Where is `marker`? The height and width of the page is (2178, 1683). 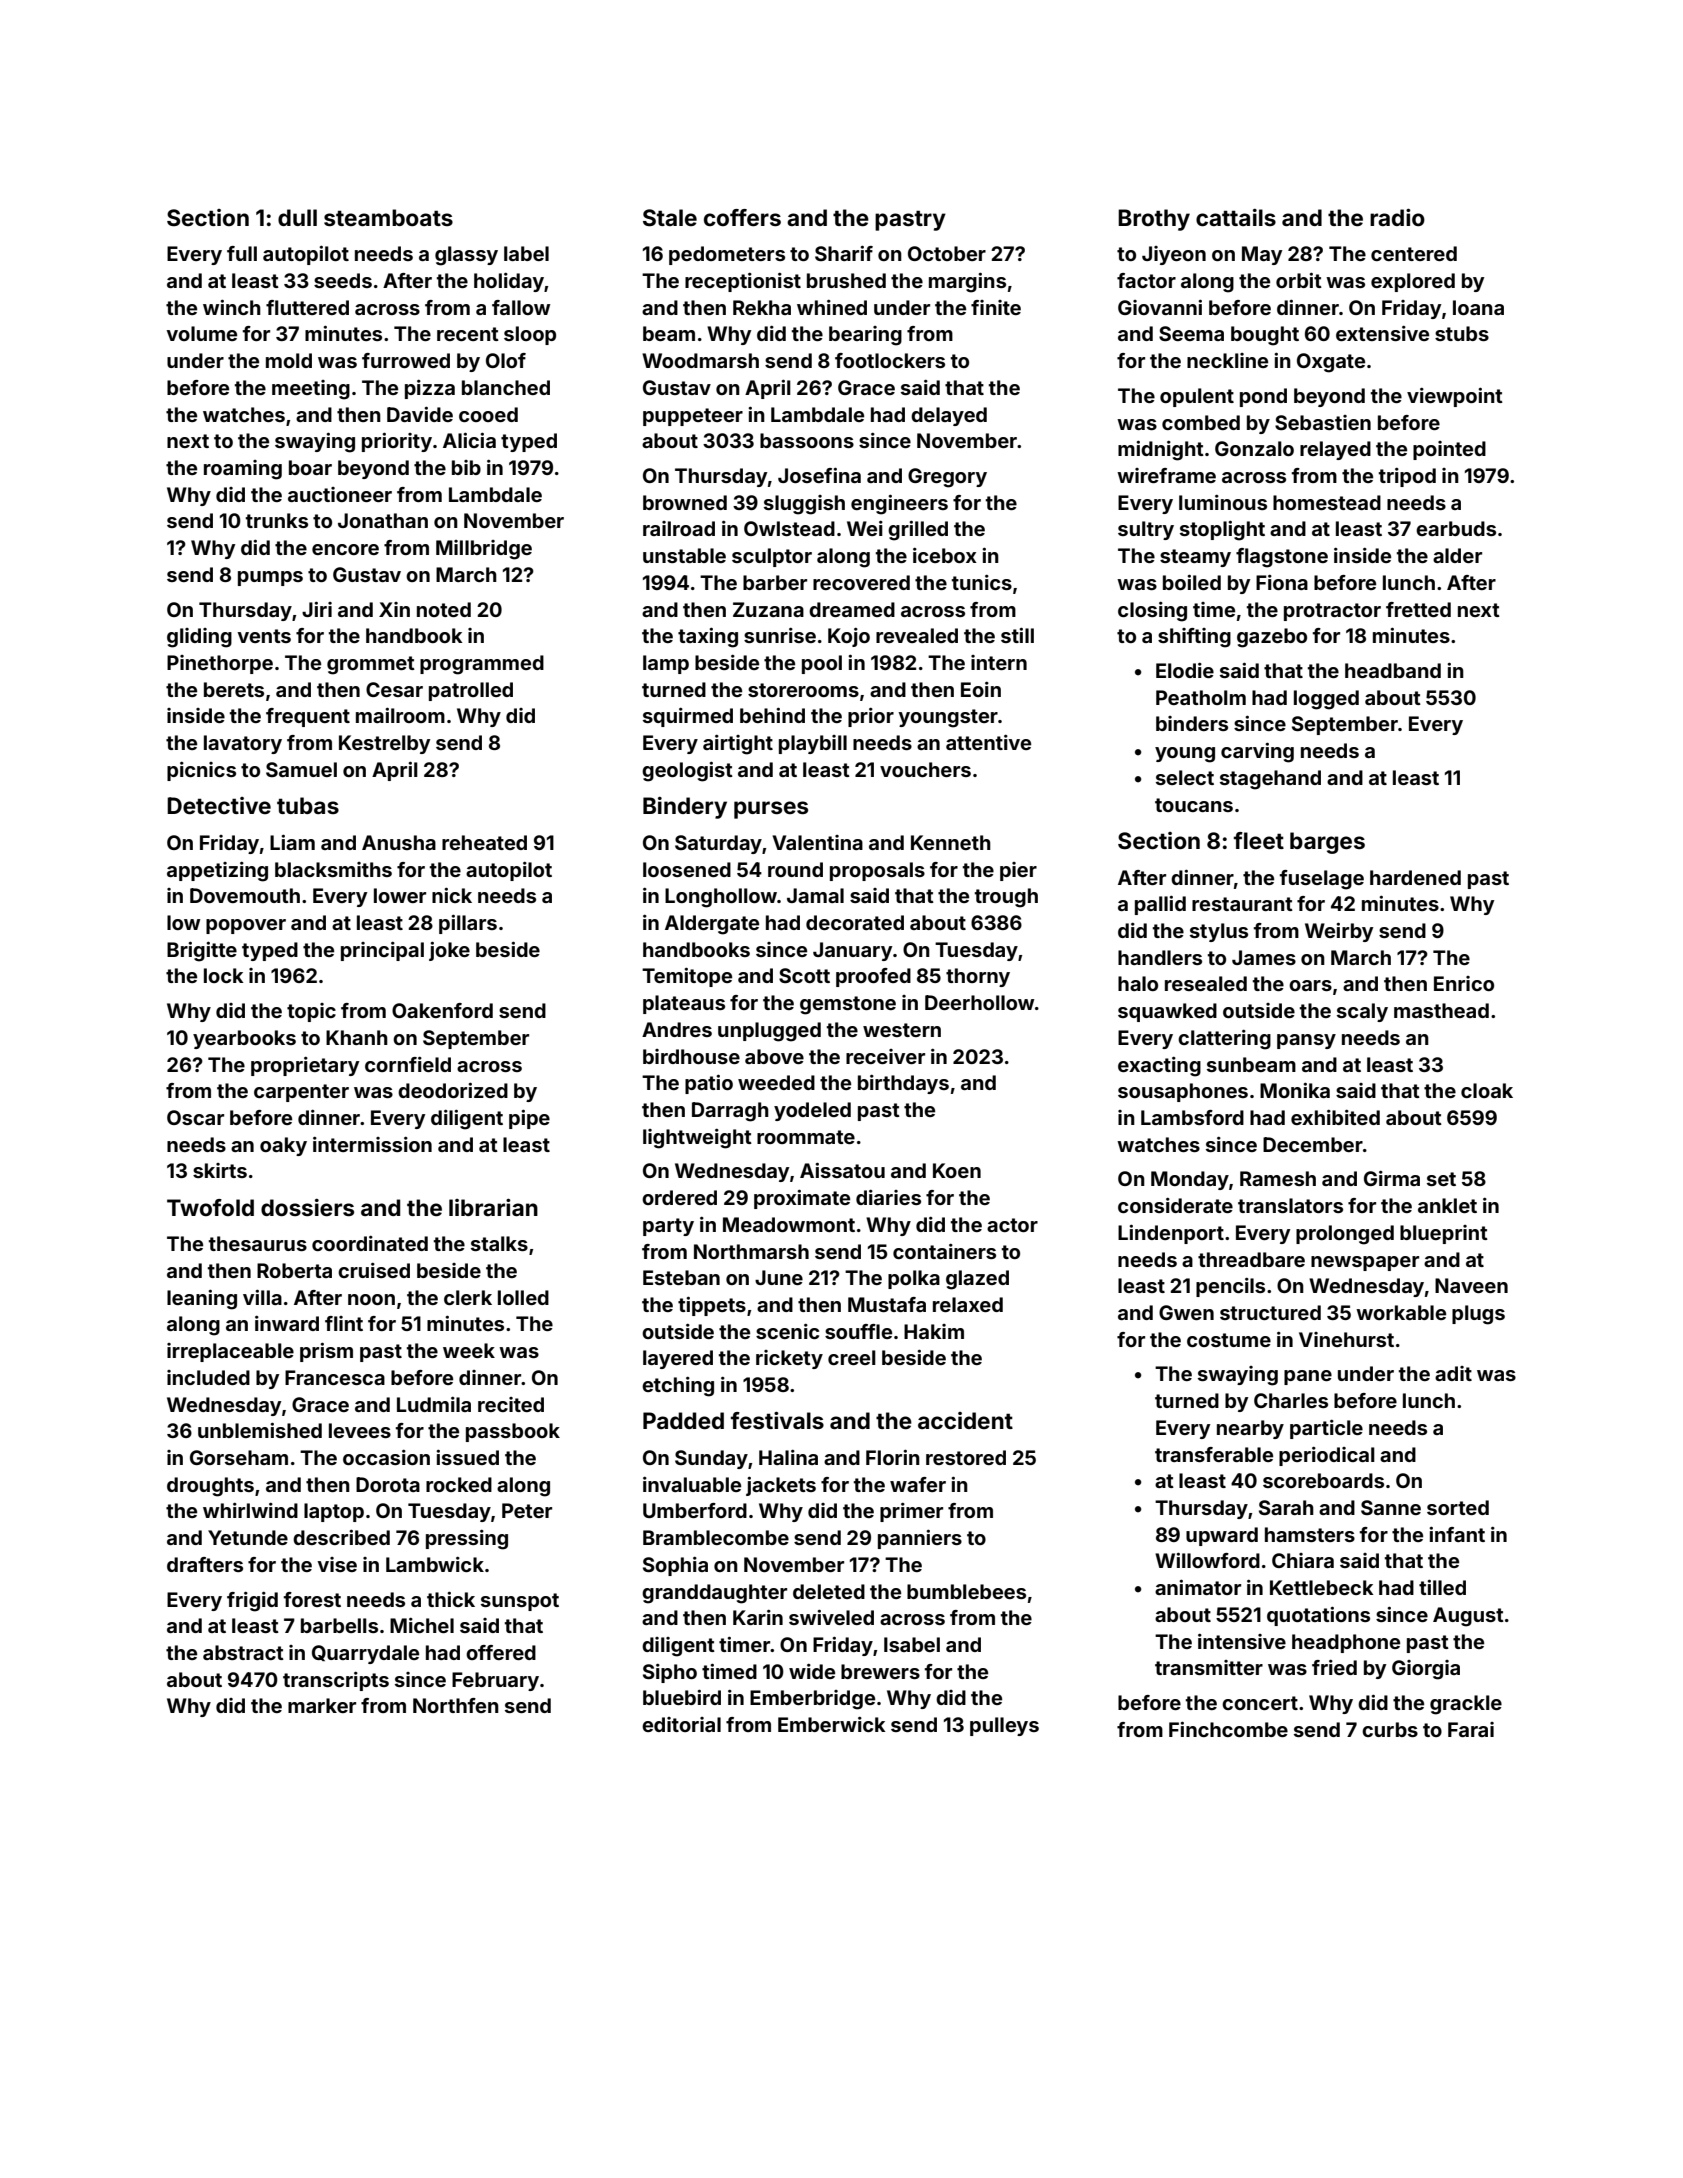
marker is located at coordinates (322, 1705).
